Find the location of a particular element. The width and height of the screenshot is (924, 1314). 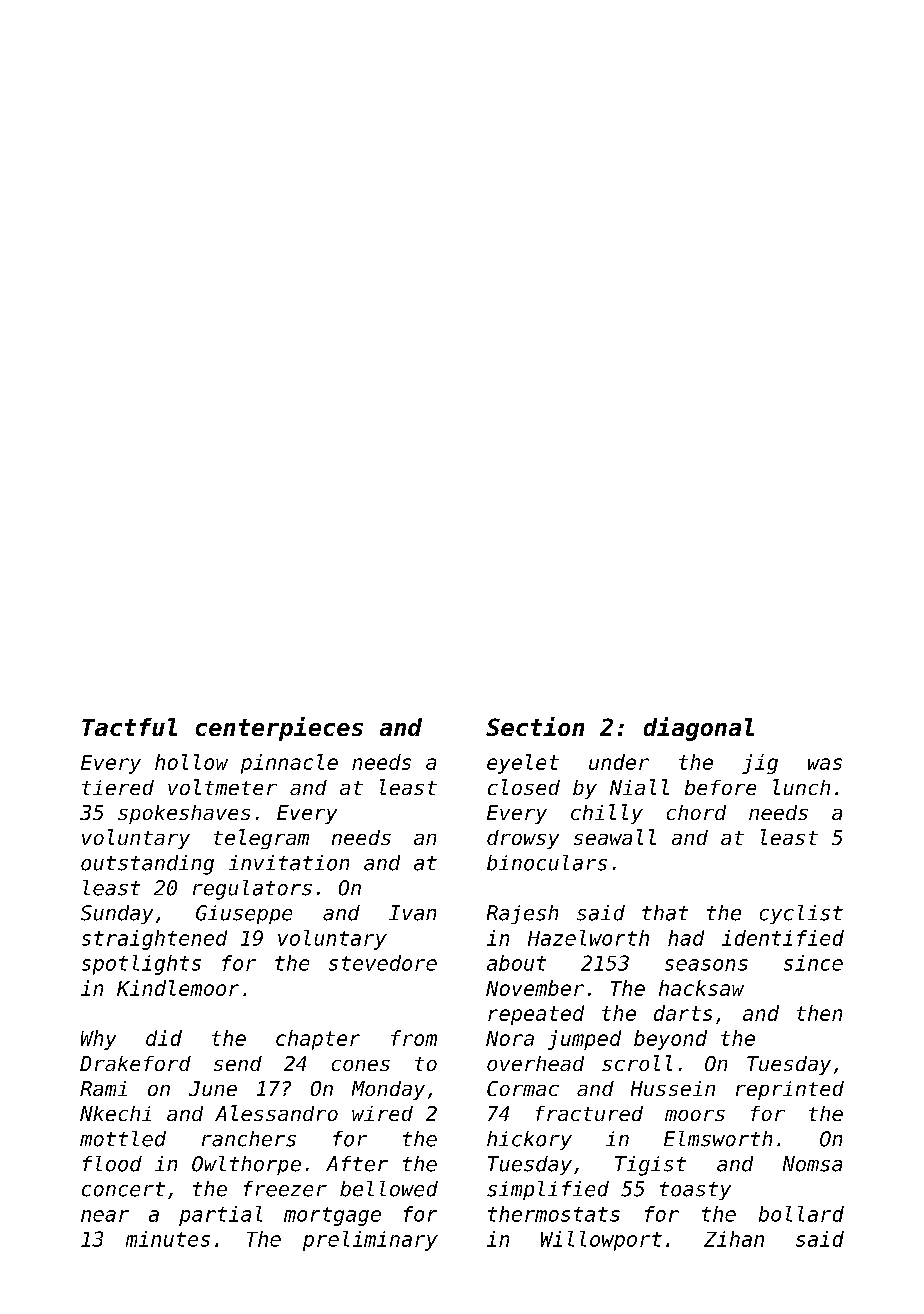

Section is located at coordinates (535, 726).
